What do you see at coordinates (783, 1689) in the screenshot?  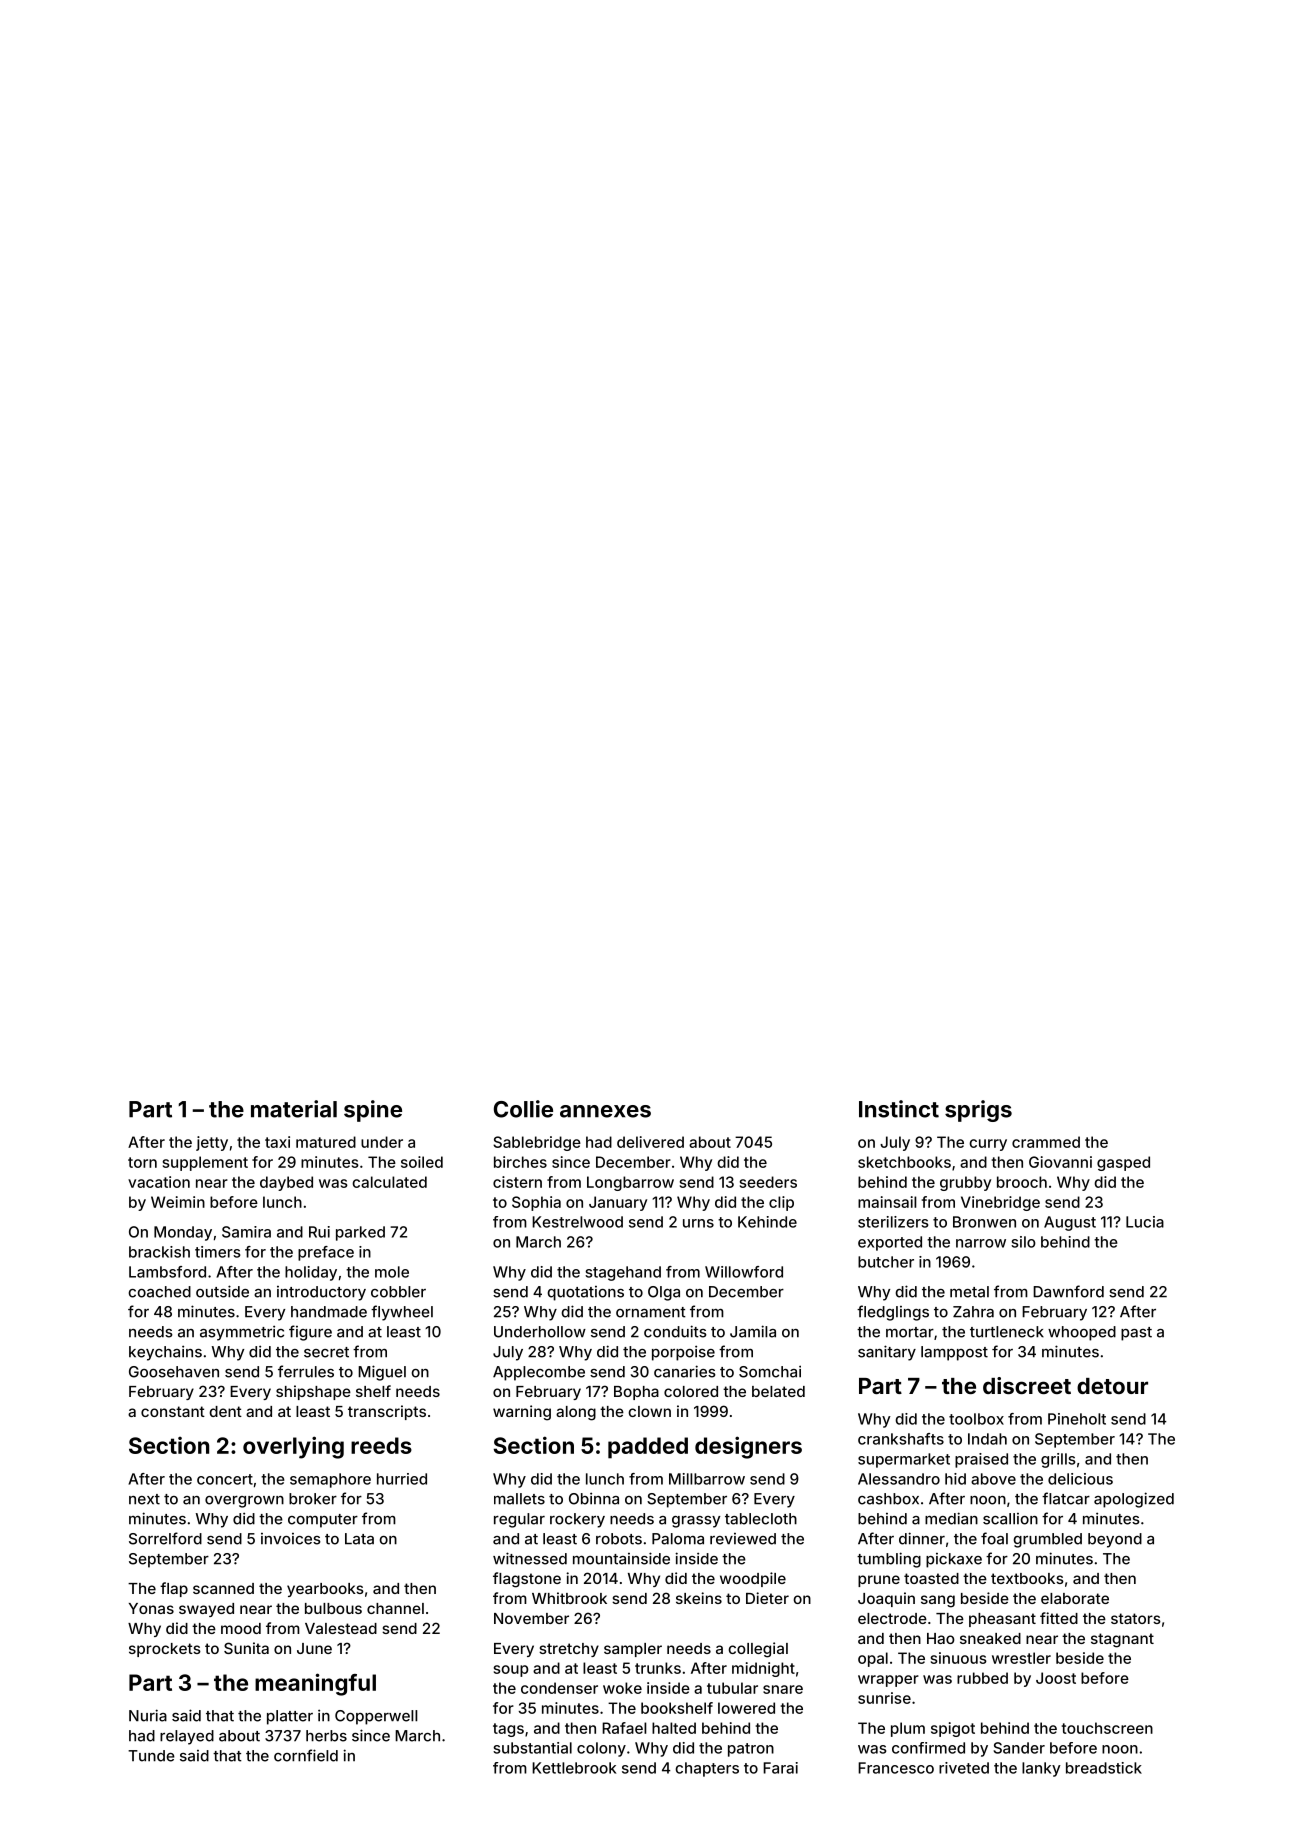 I see `snare` at bounding box center [783, 1689].
